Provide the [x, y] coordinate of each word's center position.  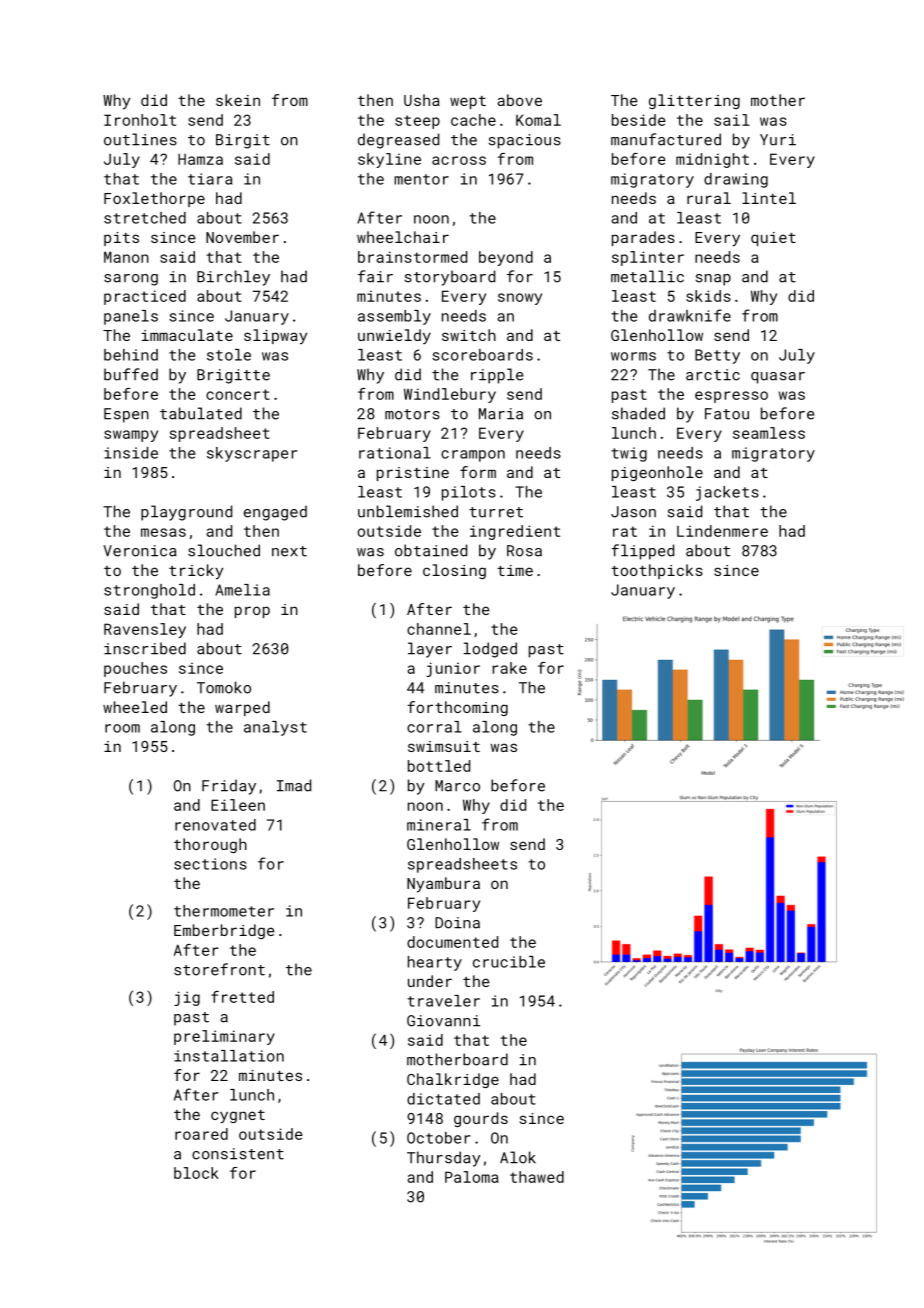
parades [643, 238]
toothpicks [657, 571]
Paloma [472, 1177]
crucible [509, 962]
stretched [145, 218]
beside [639, 120]
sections [210, 864]
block [196, 1173]
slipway [275, 337]
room [122, 728]
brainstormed [412, 257]
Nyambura [443, 885]
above [519, 100]
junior [453, 669]
